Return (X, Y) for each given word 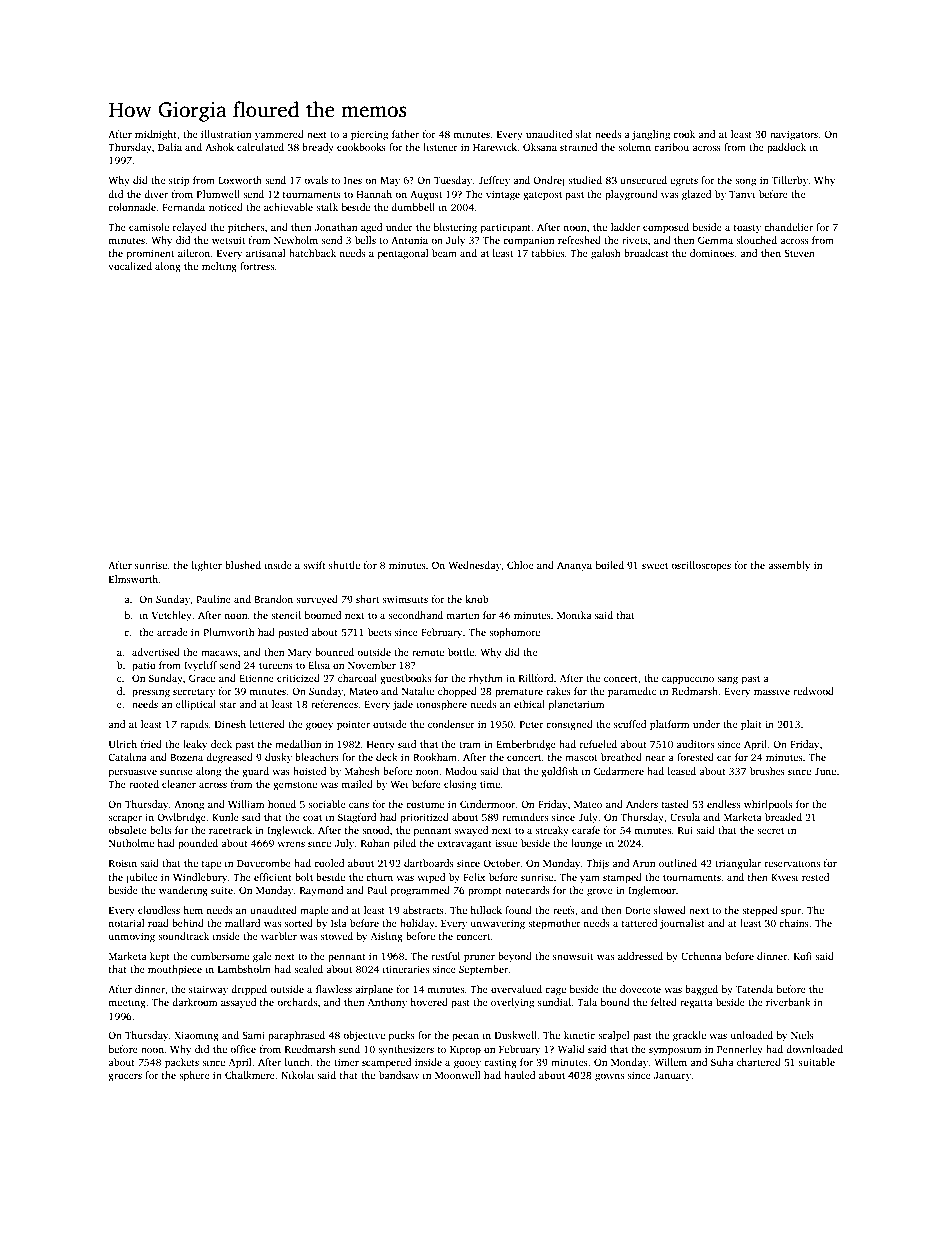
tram (470, 745)
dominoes (712, 253)
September (484, 970)
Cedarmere (619, 771)
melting (219, 267)
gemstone (295, 786)
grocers (125, 1078)
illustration (226, 134)
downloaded (814, 1049)
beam (444, 253)
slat (584, 134)
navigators (794, 135)
